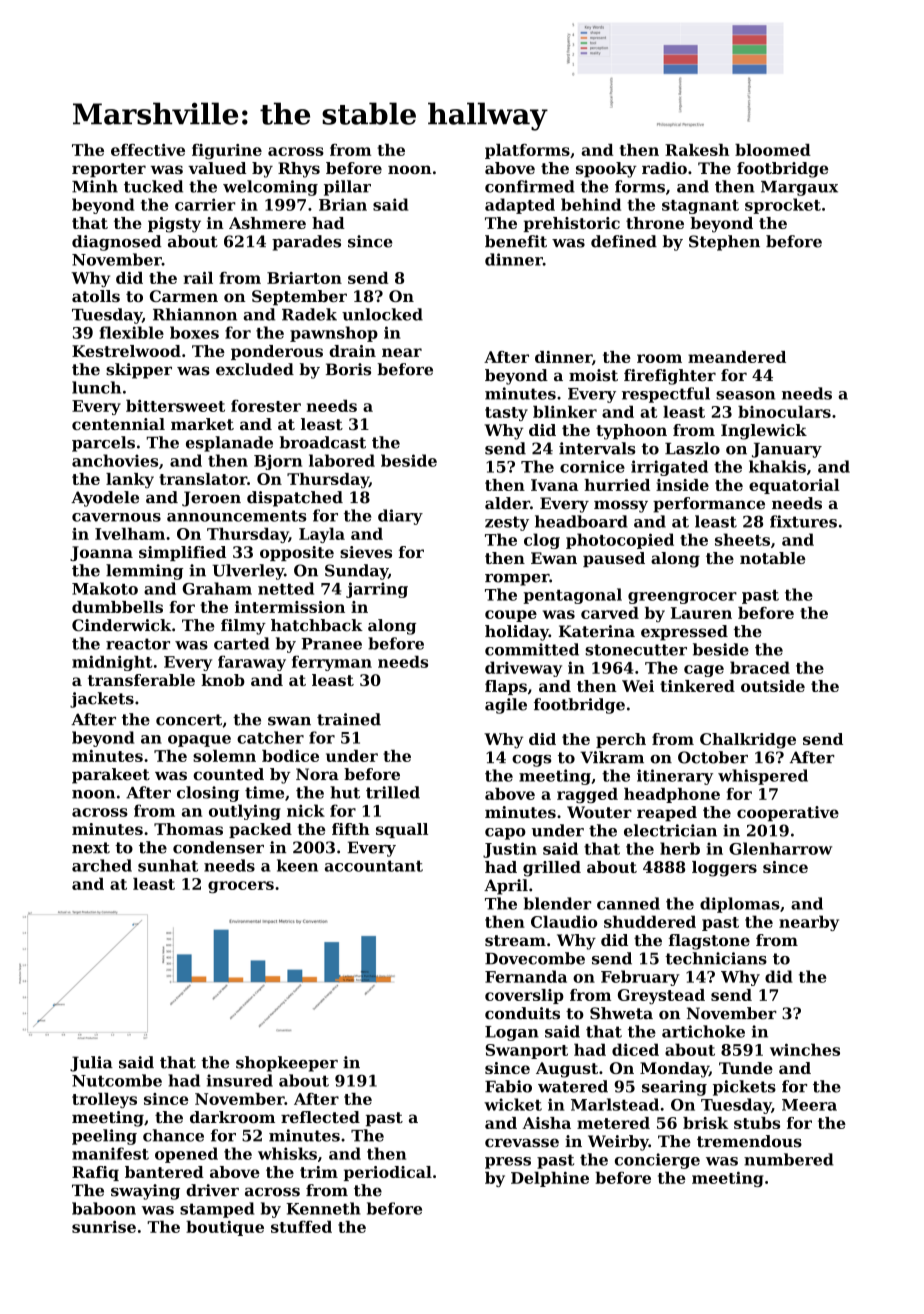 Image resolution: width=924 pixels, height=1314 pixels. Describe the element at coordinates (118, 424) in the screenshot. I see `centennial` at that location.
